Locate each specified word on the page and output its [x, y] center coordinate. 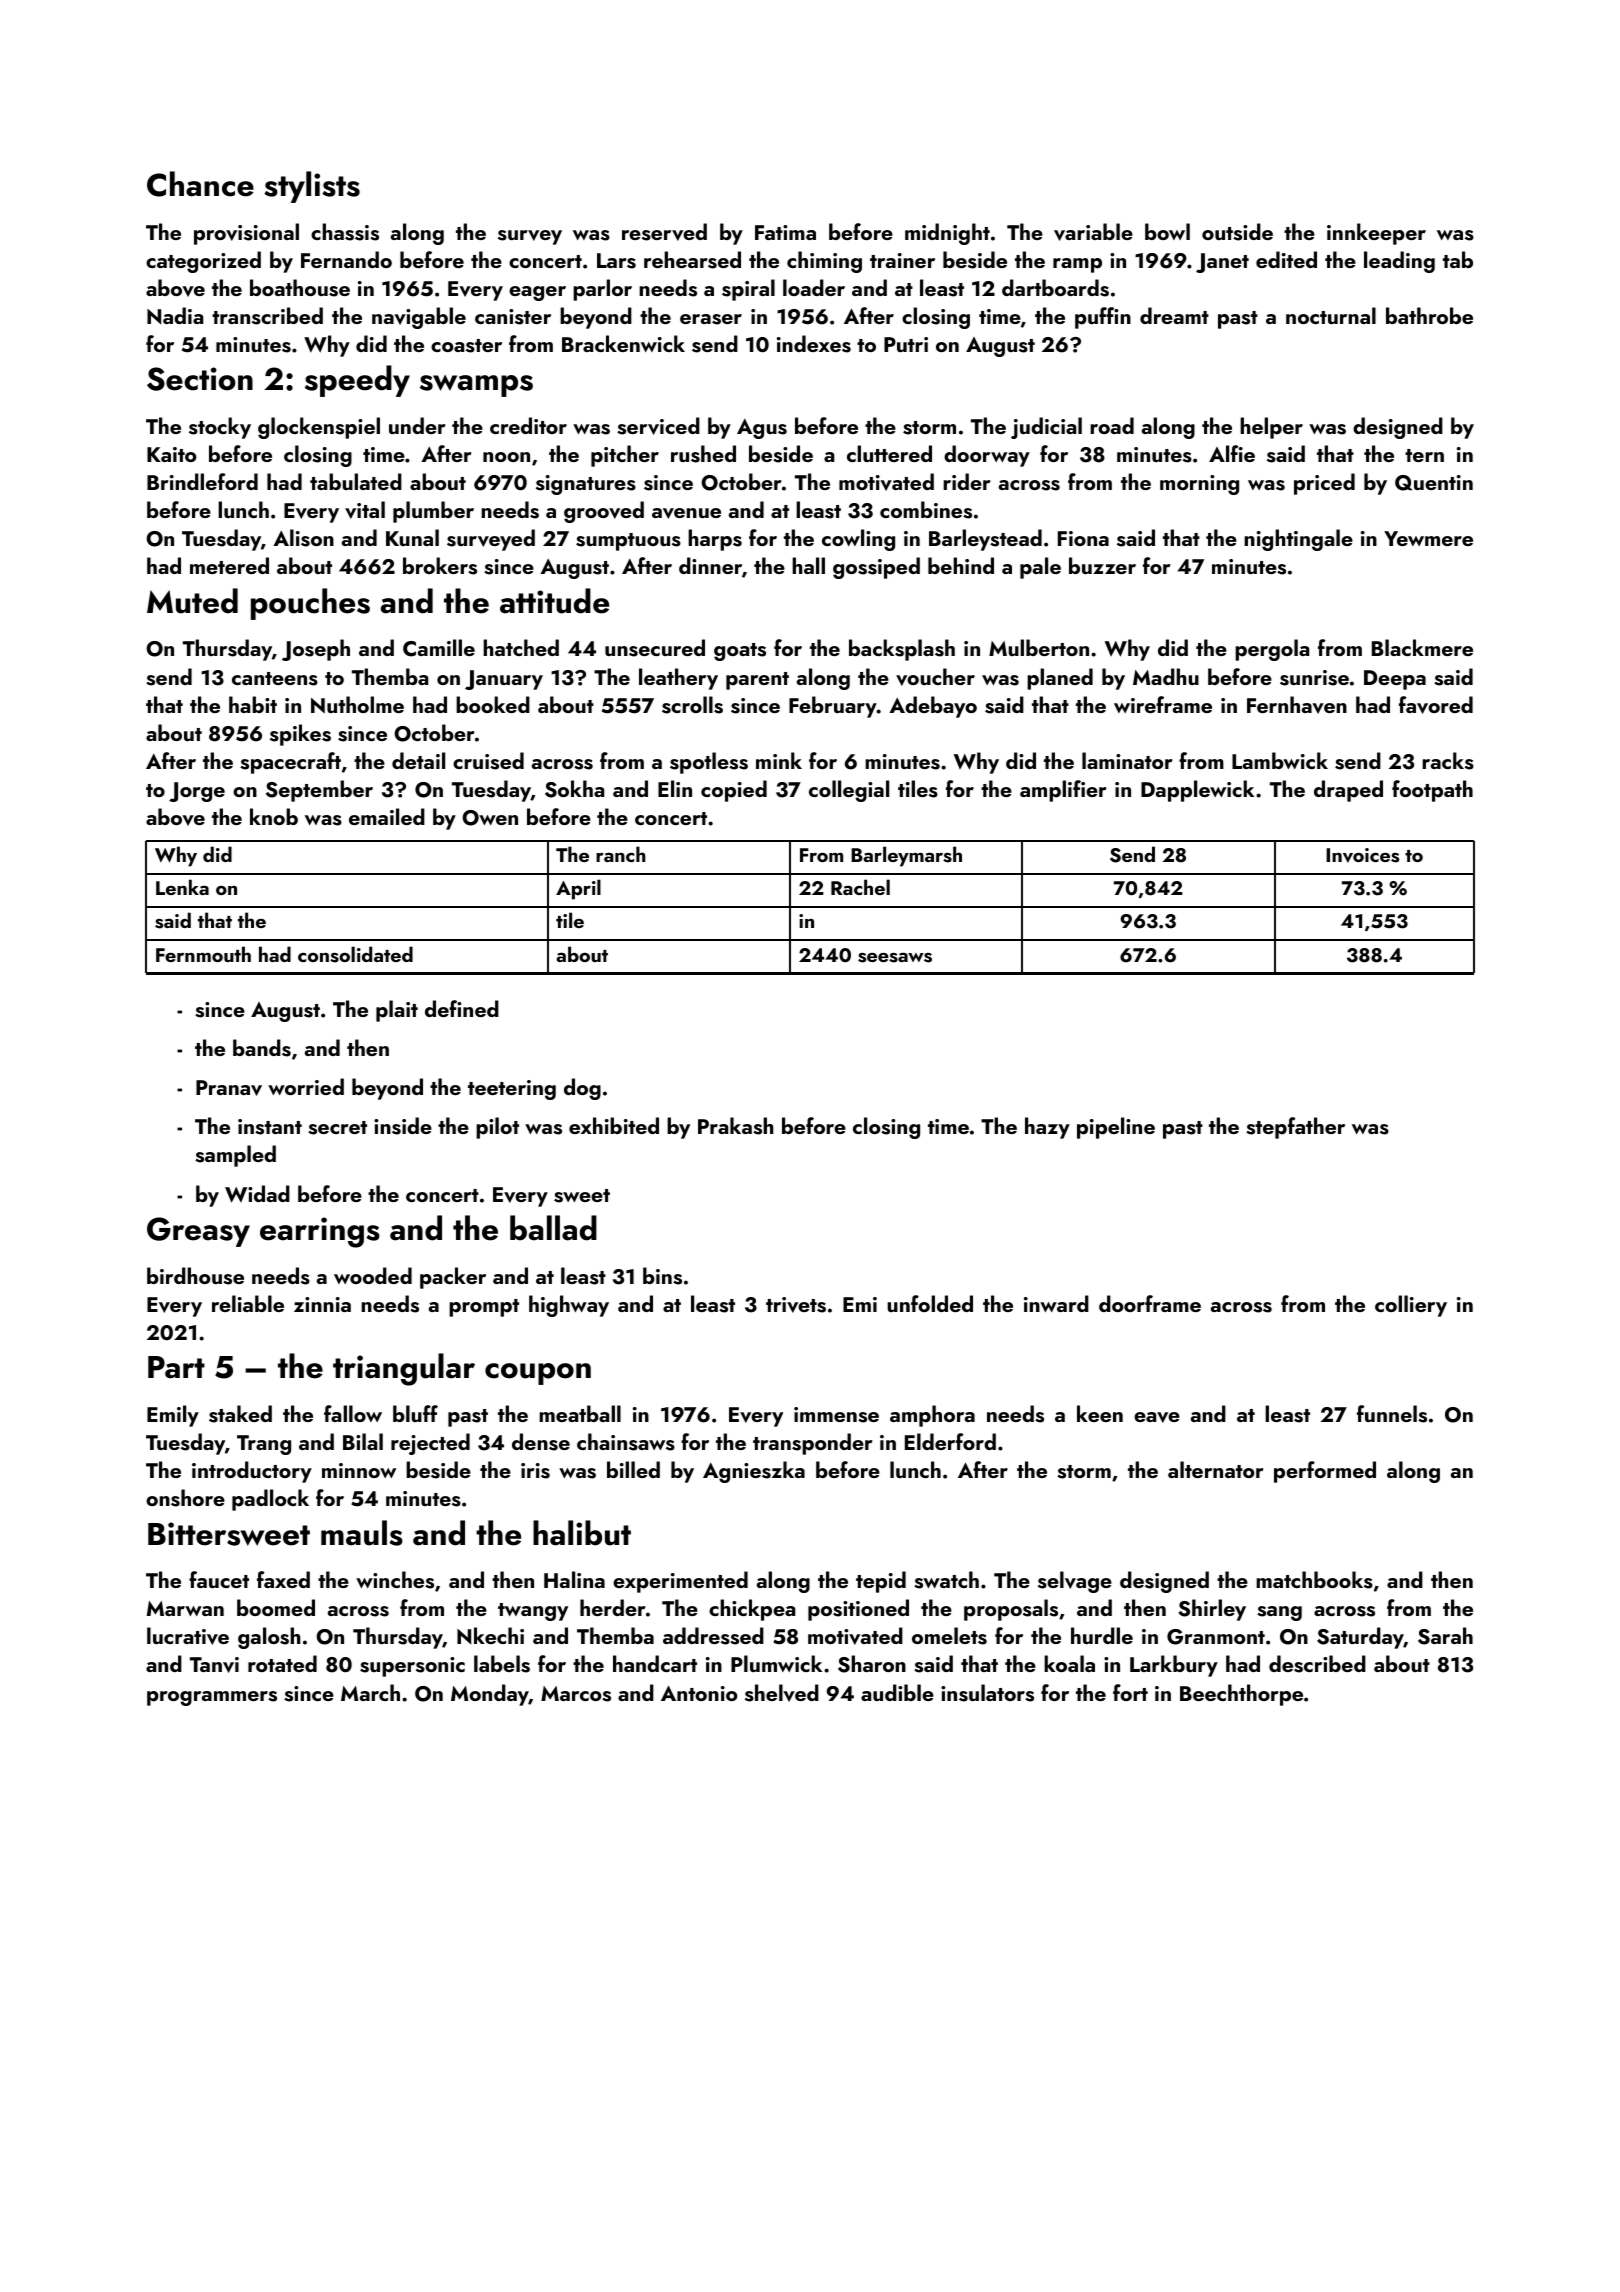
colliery [1411, 1306]
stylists [312, 187]
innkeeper [1376, 234]
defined [462, 1008]
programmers [212, 1698]
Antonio [699, 1693]
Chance [200, 184]
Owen [490, 818]
